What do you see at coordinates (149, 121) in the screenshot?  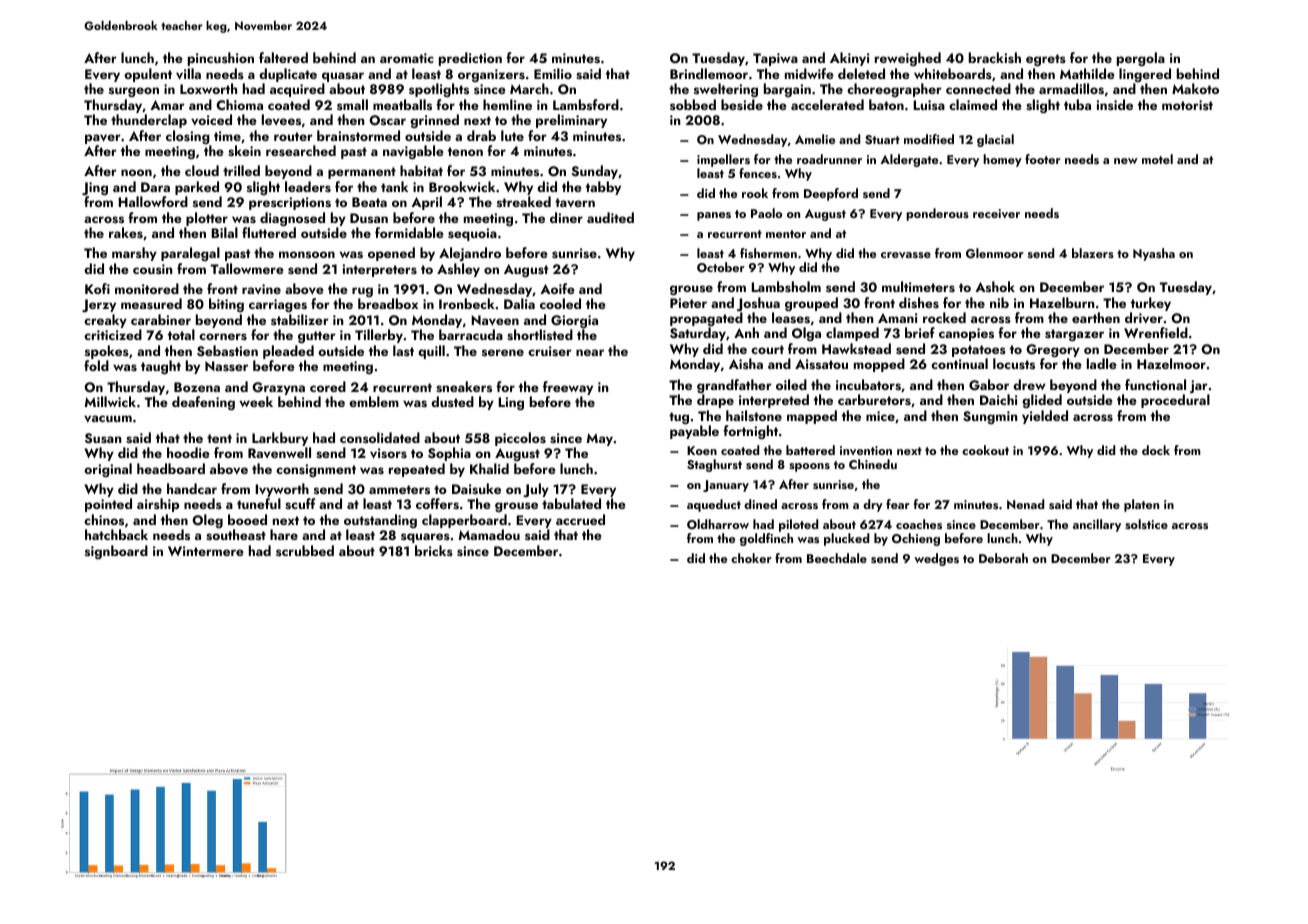 I see `thunderclap` at bounding box center [149, 121].
